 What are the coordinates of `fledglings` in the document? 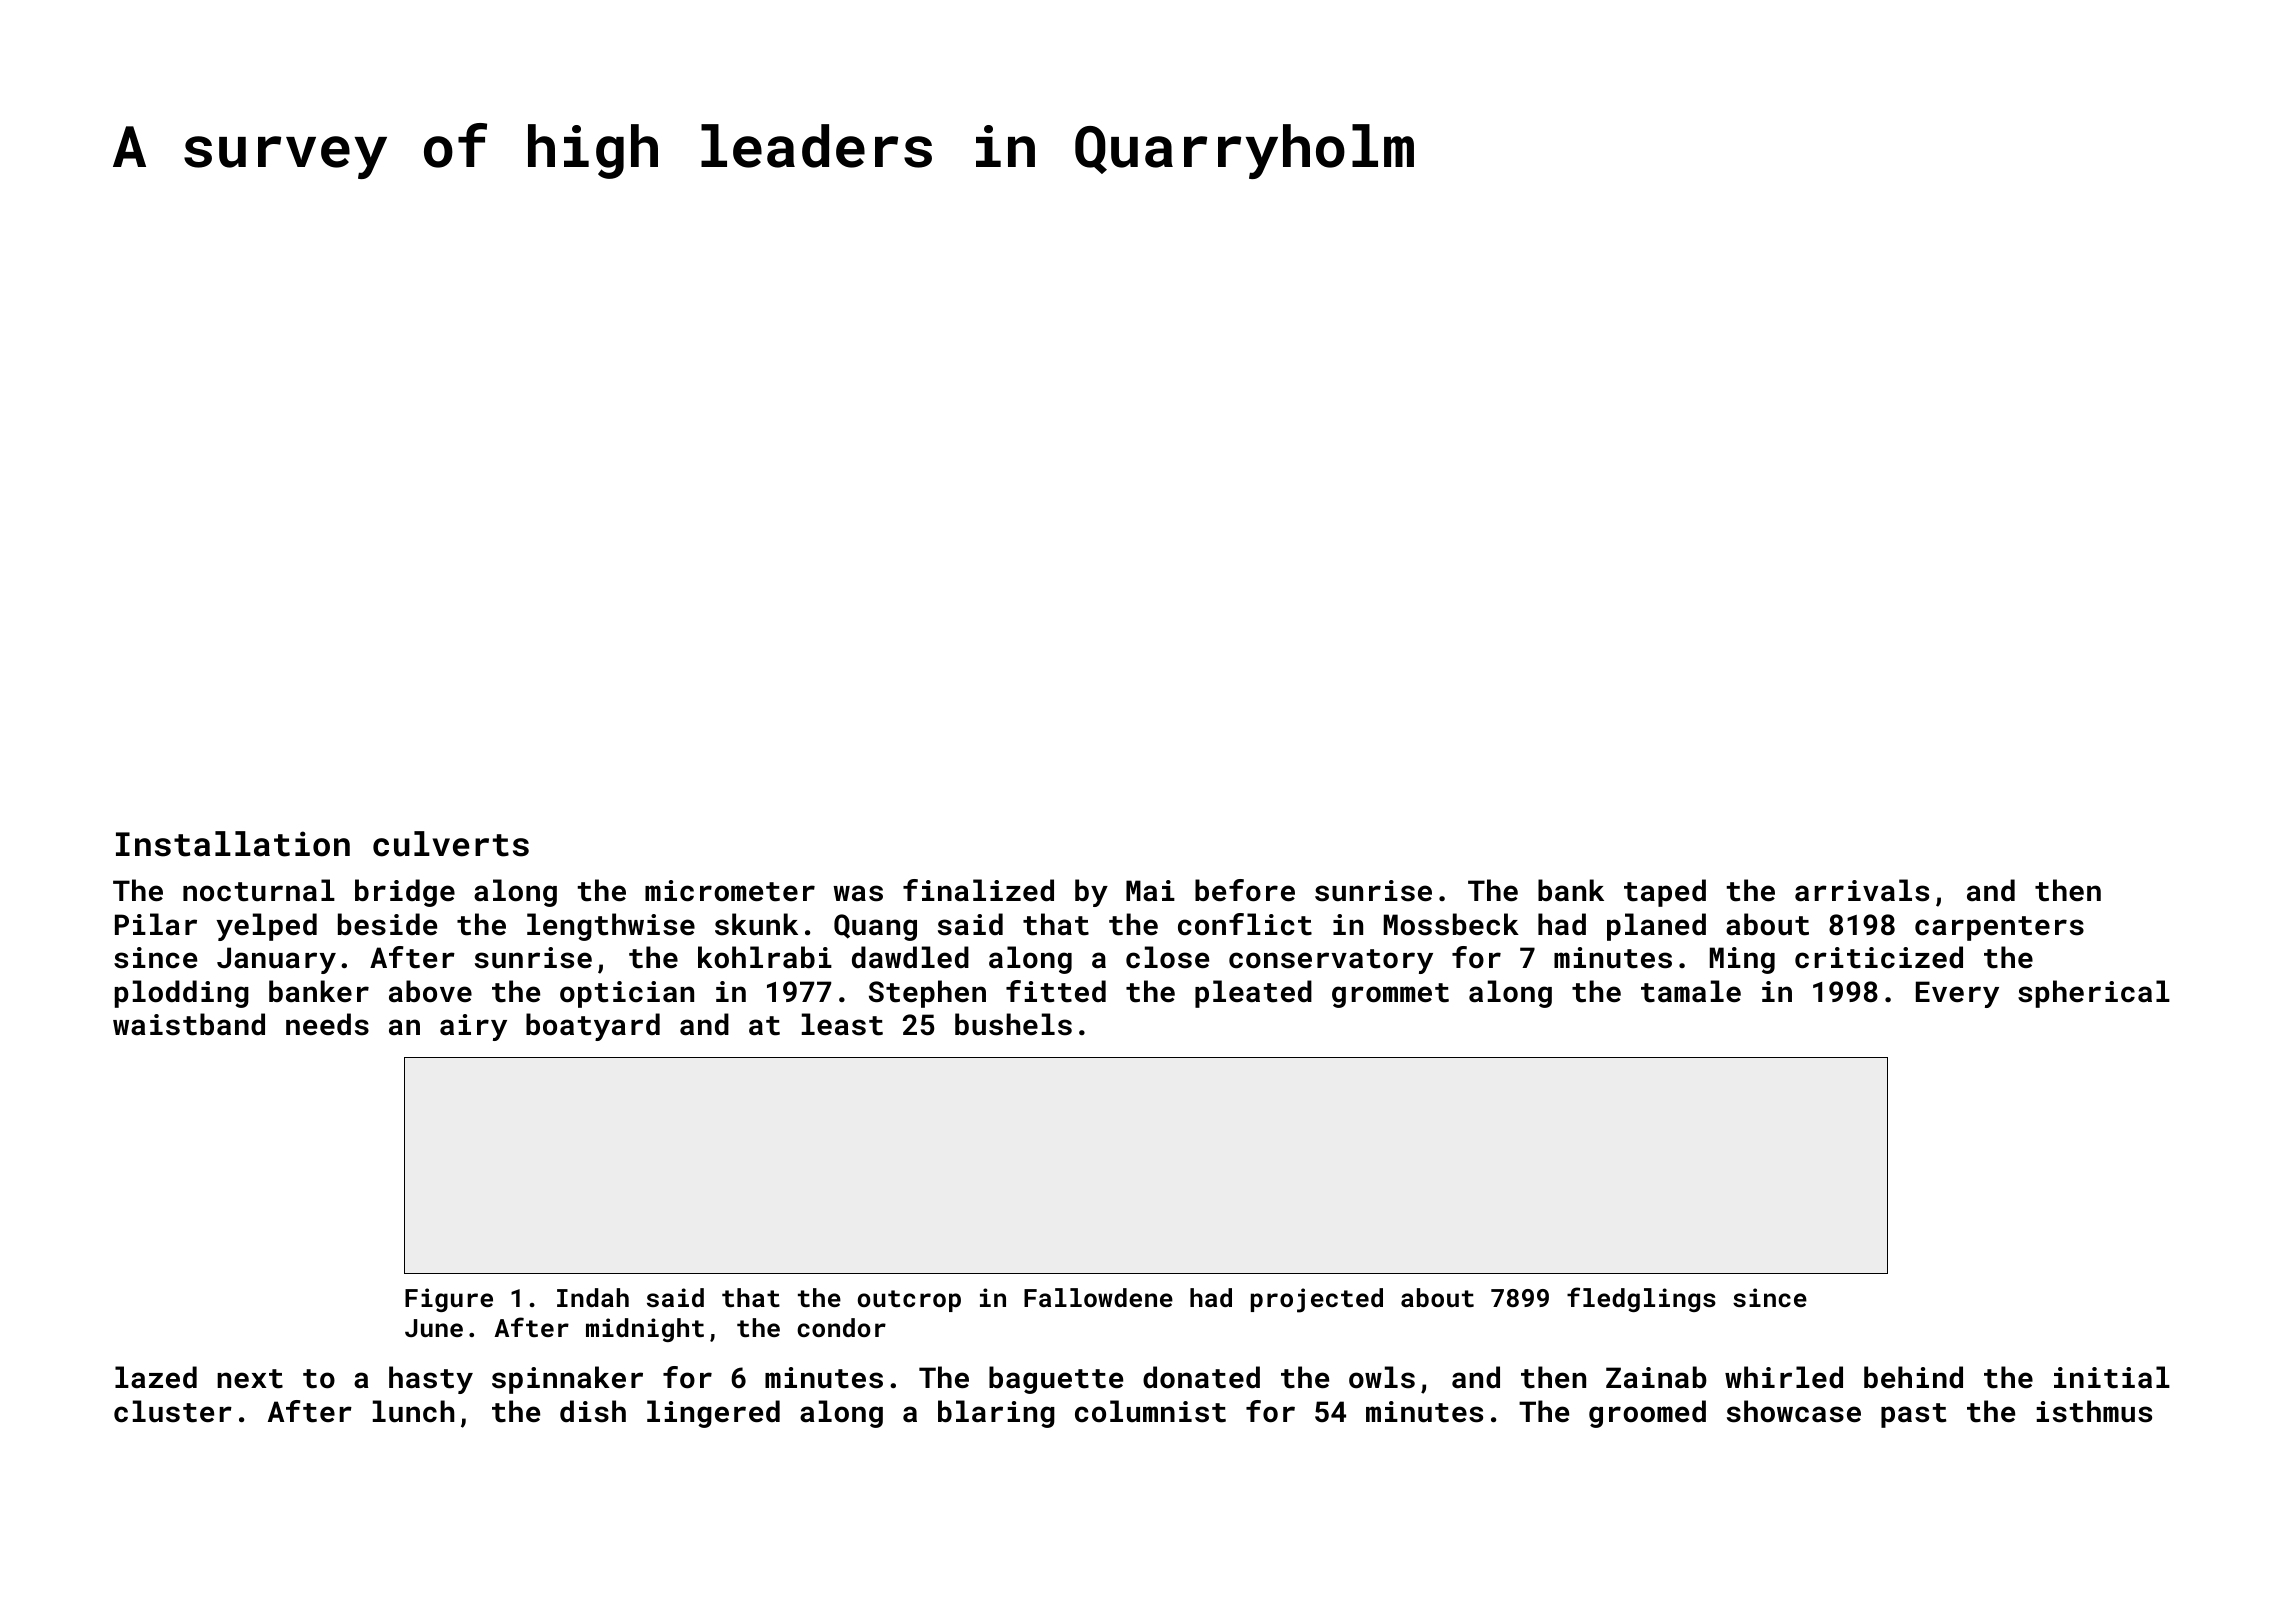 It's located at (1641, 1299).
